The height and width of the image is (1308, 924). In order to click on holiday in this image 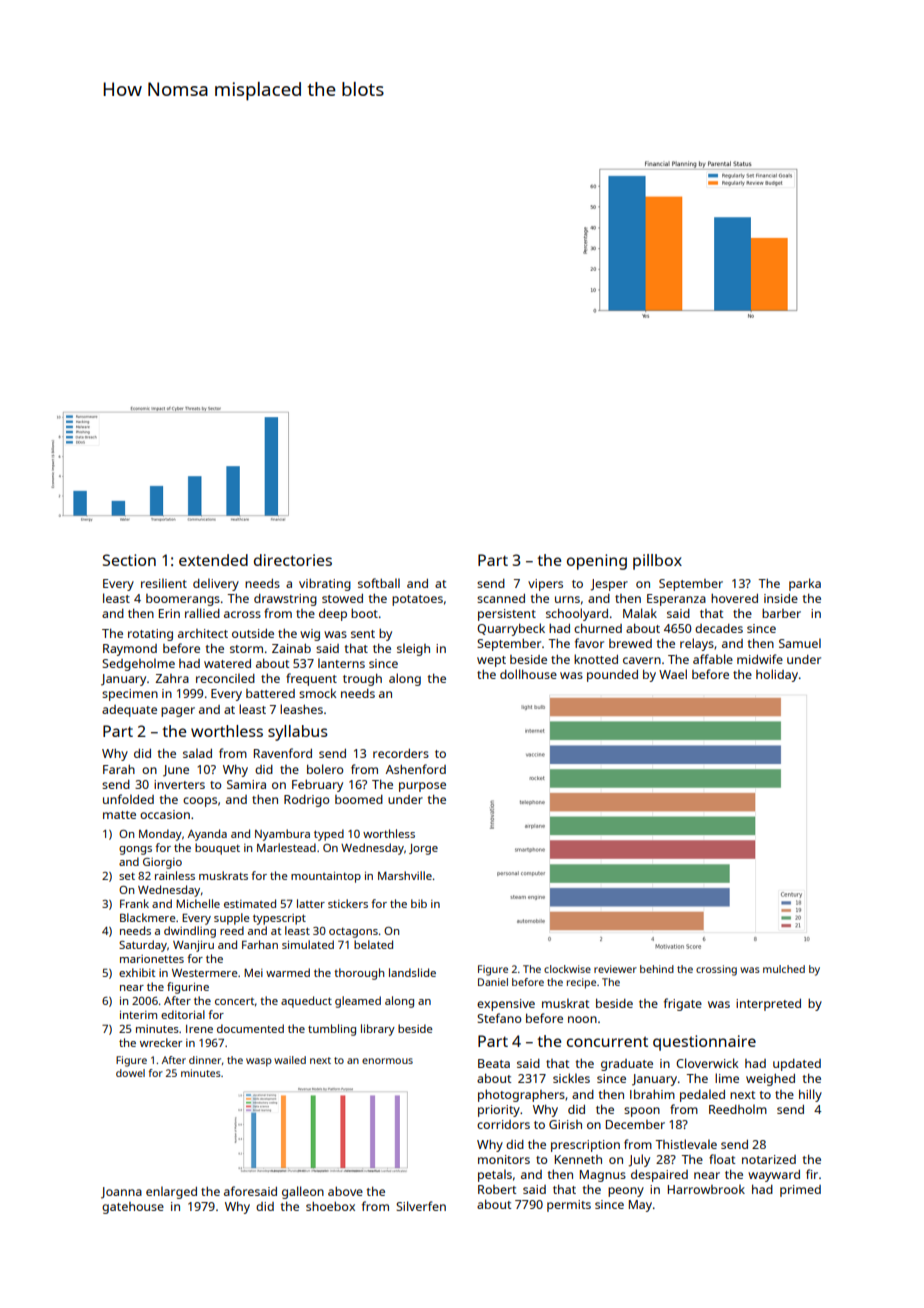, I will do `click(777, 675)`.
